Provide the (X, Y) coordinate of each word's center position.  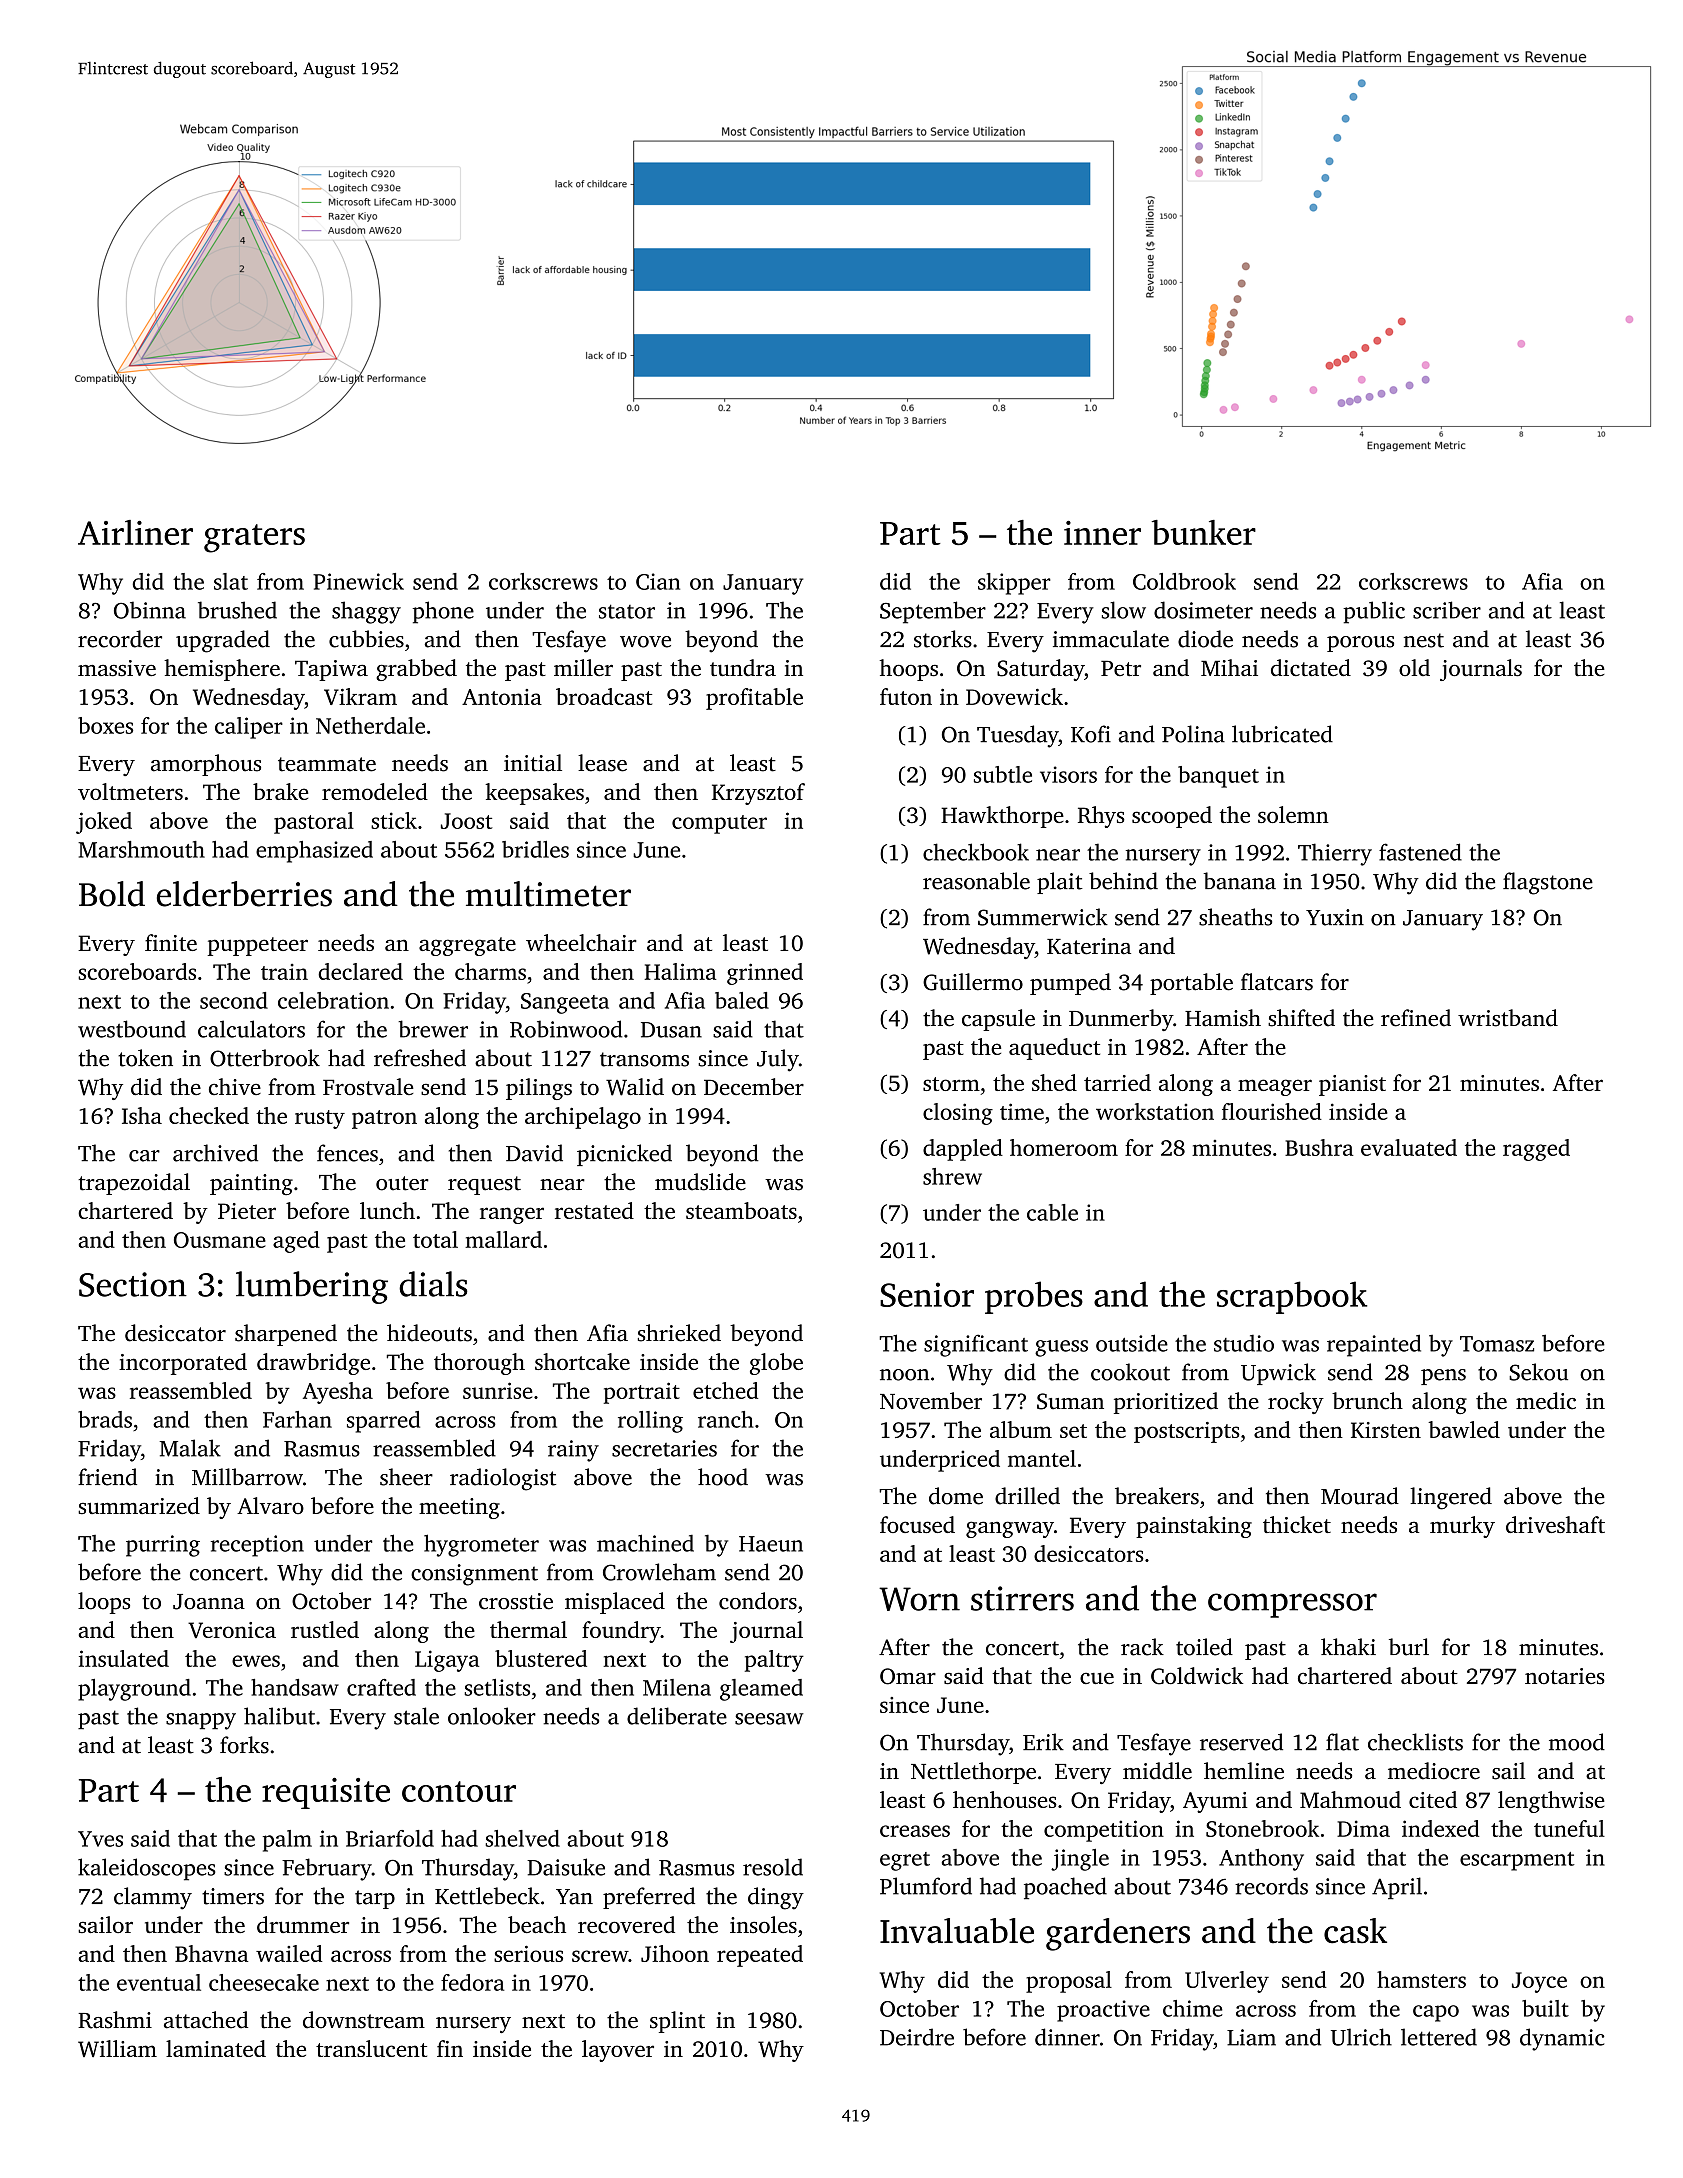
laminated (216, 2048)
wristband (1508, 1018)
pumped (1070, 984)
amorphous (206, 765)
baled (742, 1000)
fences (347, 1153)
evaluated (1409, 1147)
